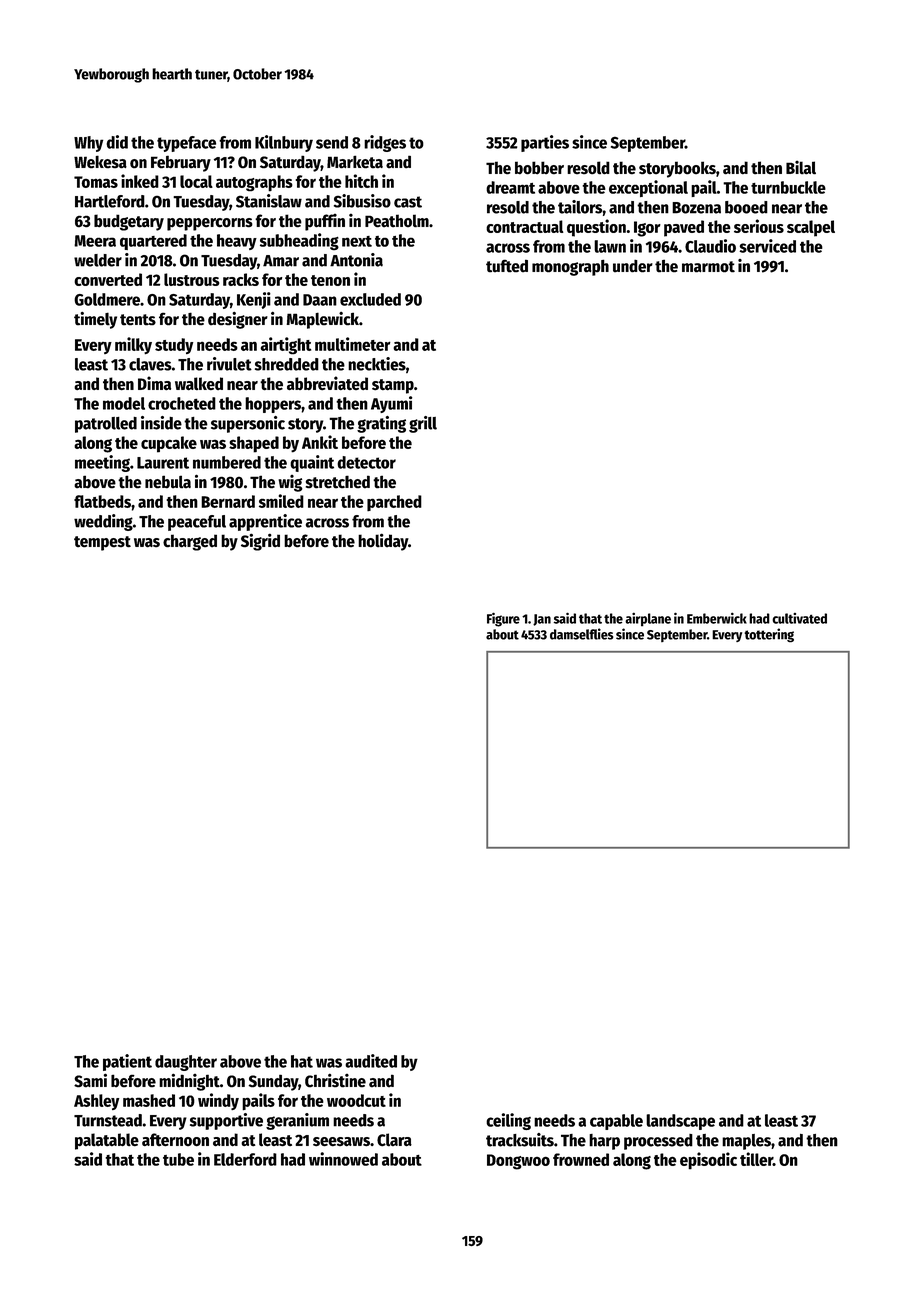 The height and width of the screenshot is (1314, 924). Describe the element at coordinates (178, 1159) in the screenshot. I see `tube` at that location.
